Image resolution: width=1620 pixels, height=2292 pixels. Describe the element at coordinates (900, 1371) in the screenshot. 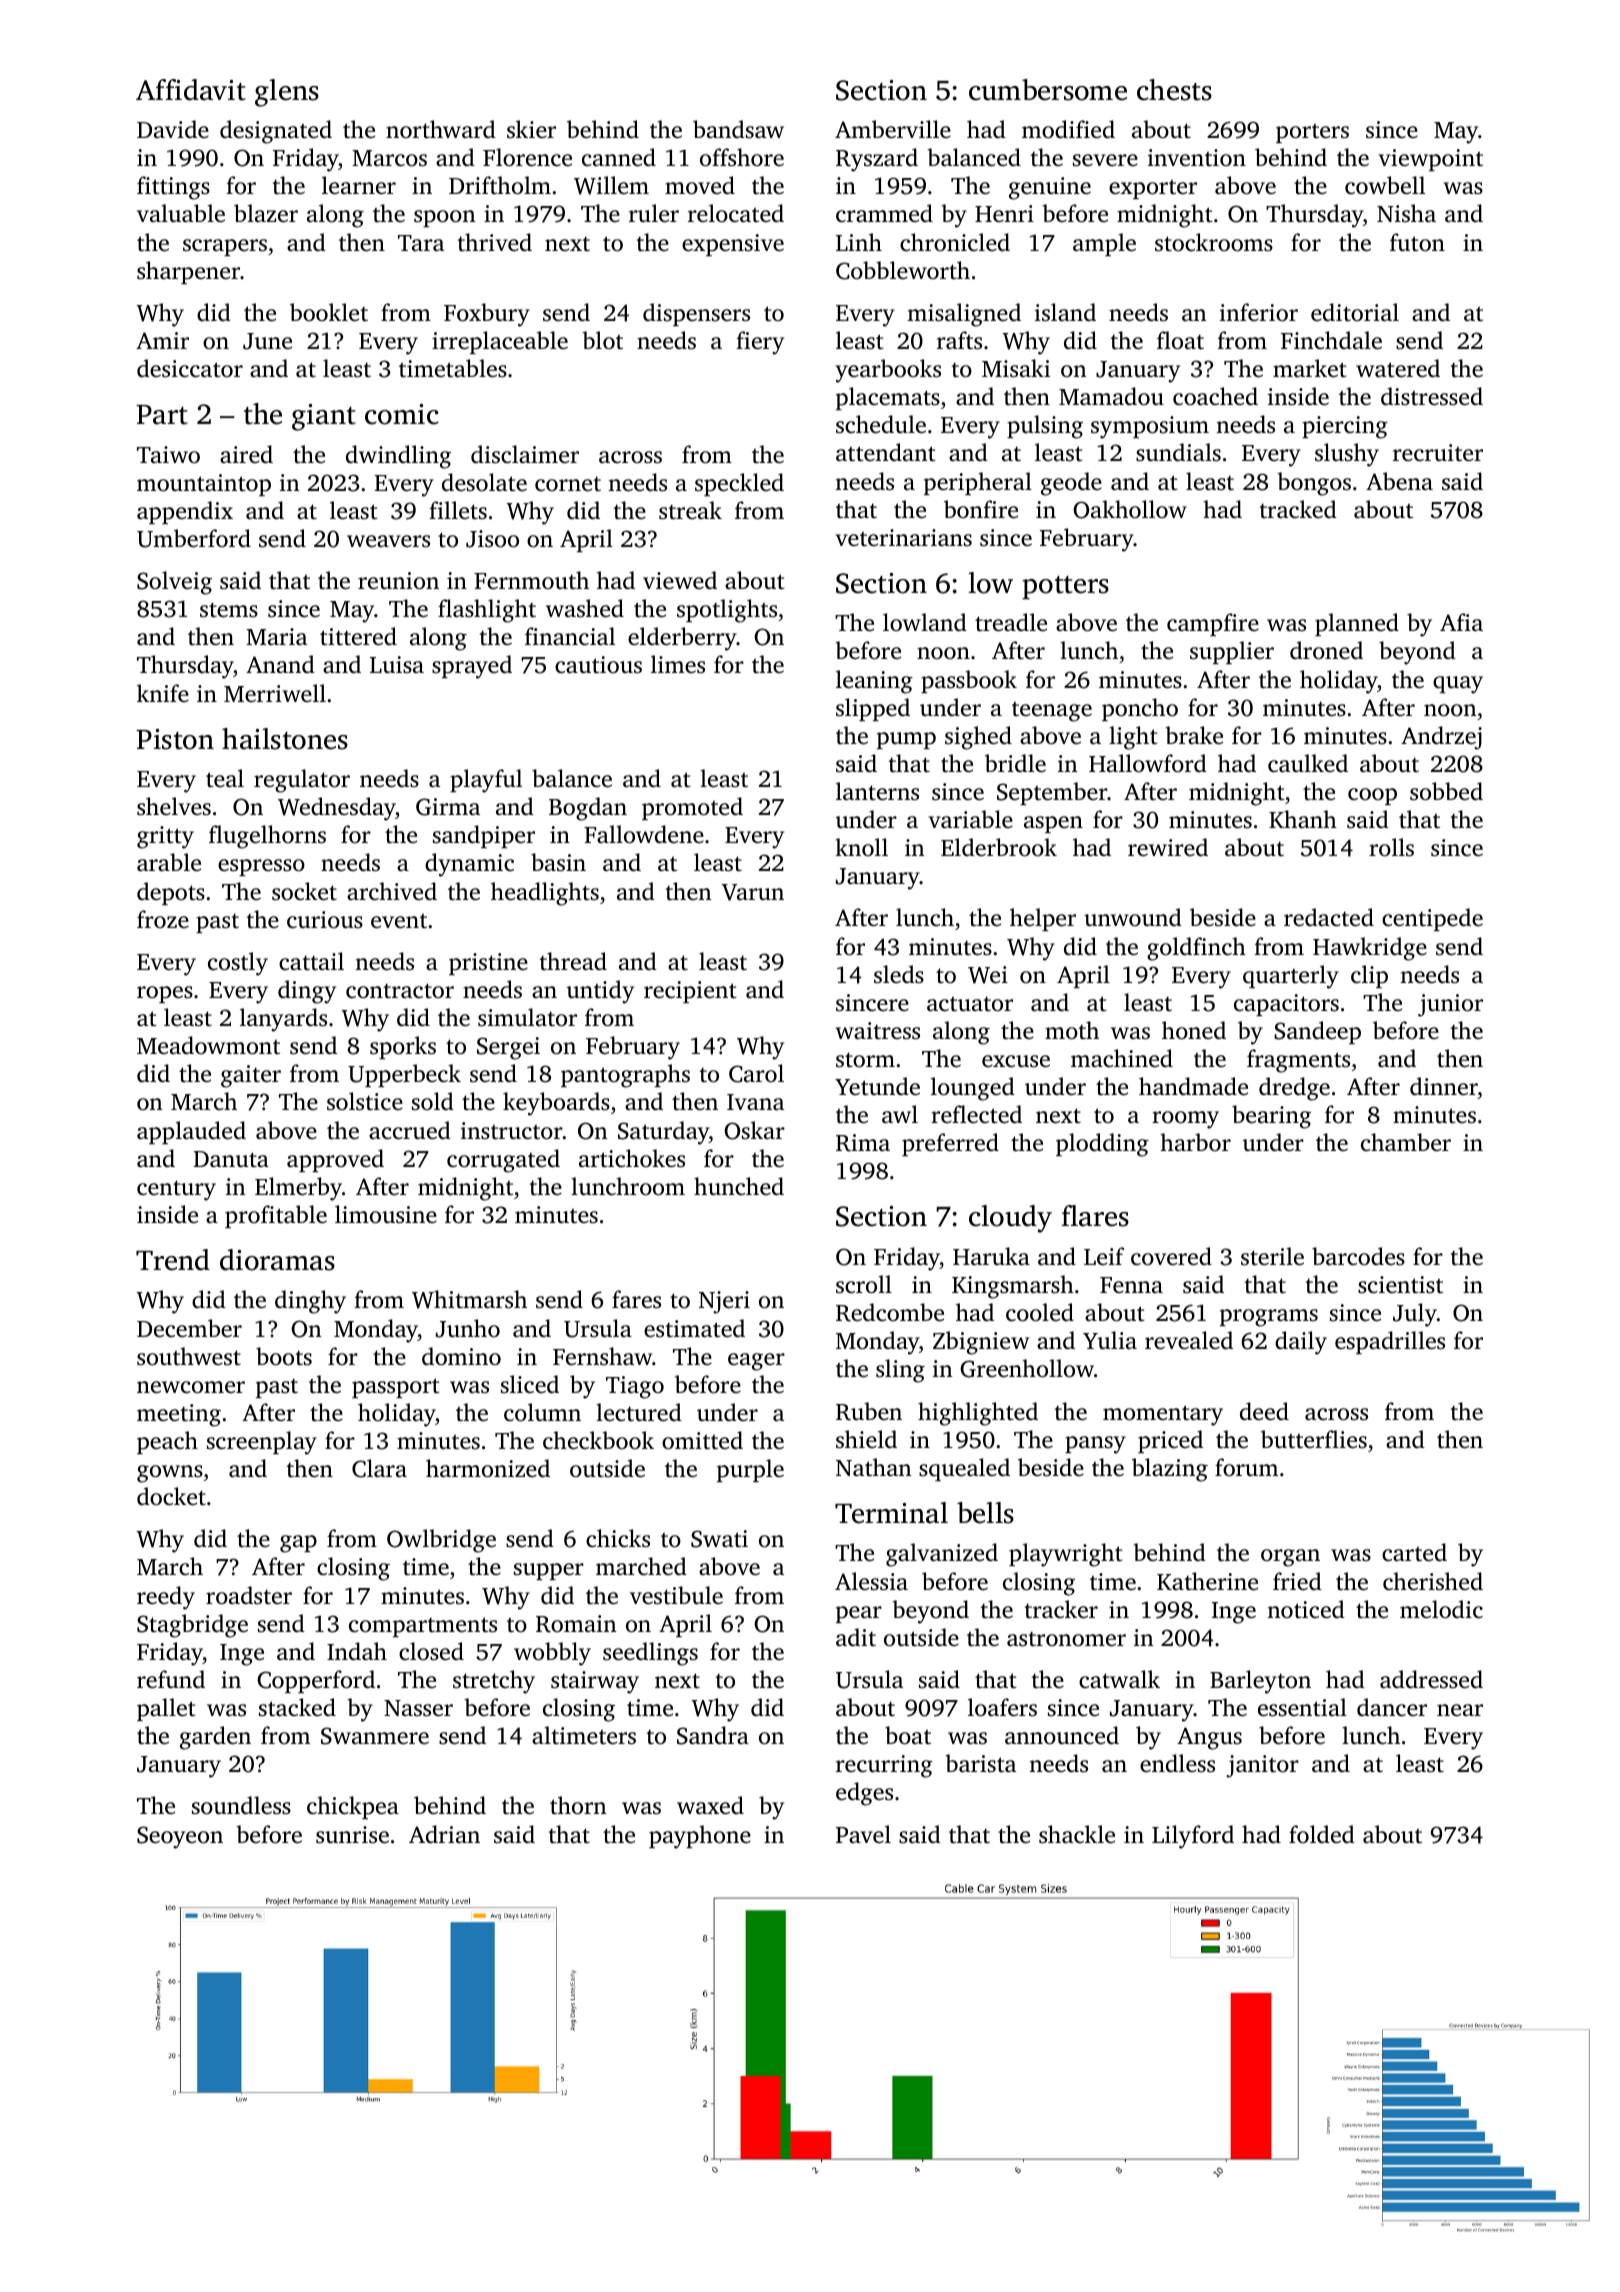

I see `sling` at that location.
